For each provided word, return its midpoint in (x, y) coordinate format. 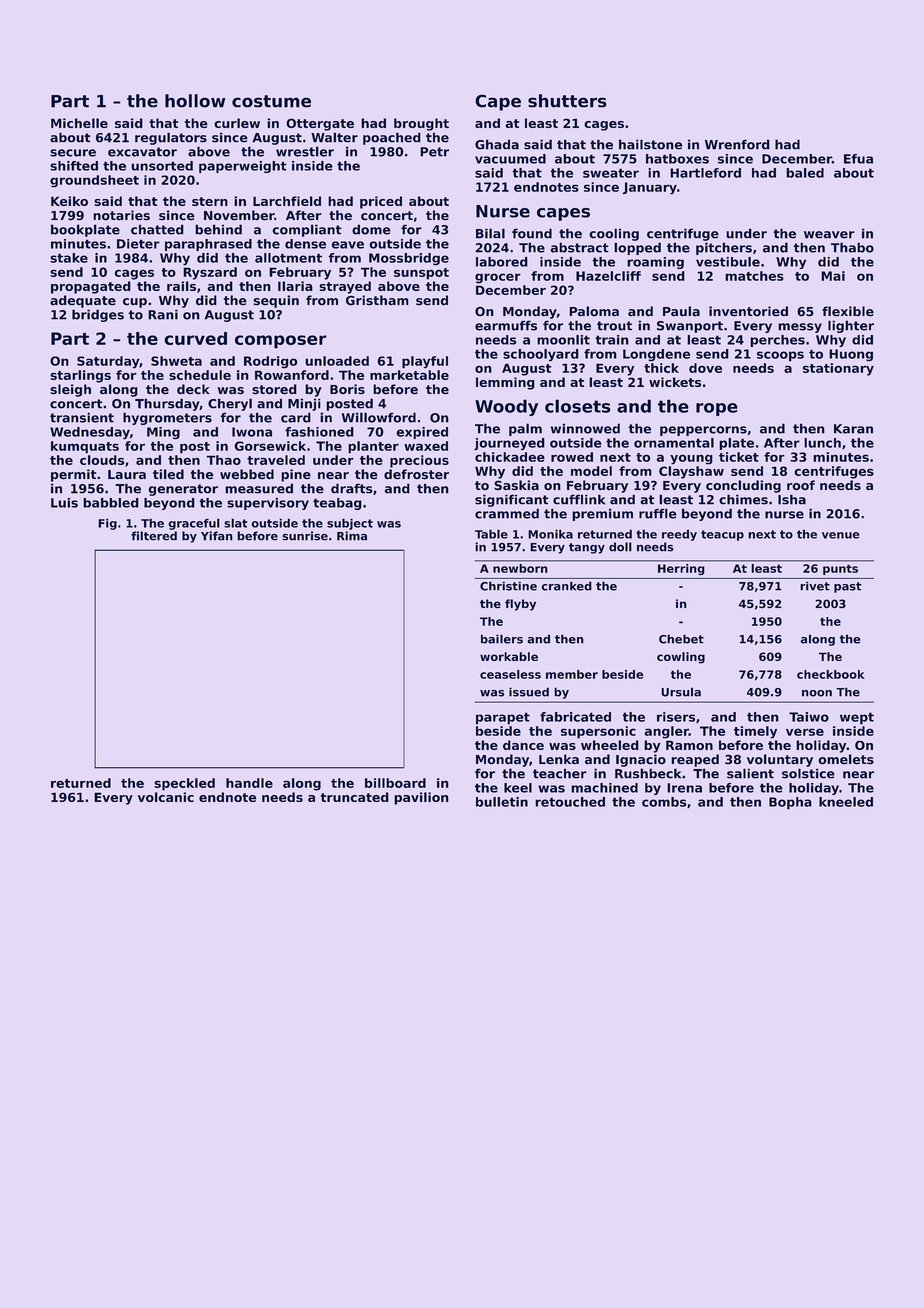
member (572, 674)
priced (381, 202)
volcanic (166, 797)
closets (578, 406)
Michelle (79, 123)
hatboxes (677, 159)
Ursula (681, 692)
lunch (822, 443)
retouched (570, 802)
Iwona (252, 432)
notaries (121, 215)
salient (750, 773)
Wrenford (737, 144)
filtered (154, 536)
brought (421, 124)
